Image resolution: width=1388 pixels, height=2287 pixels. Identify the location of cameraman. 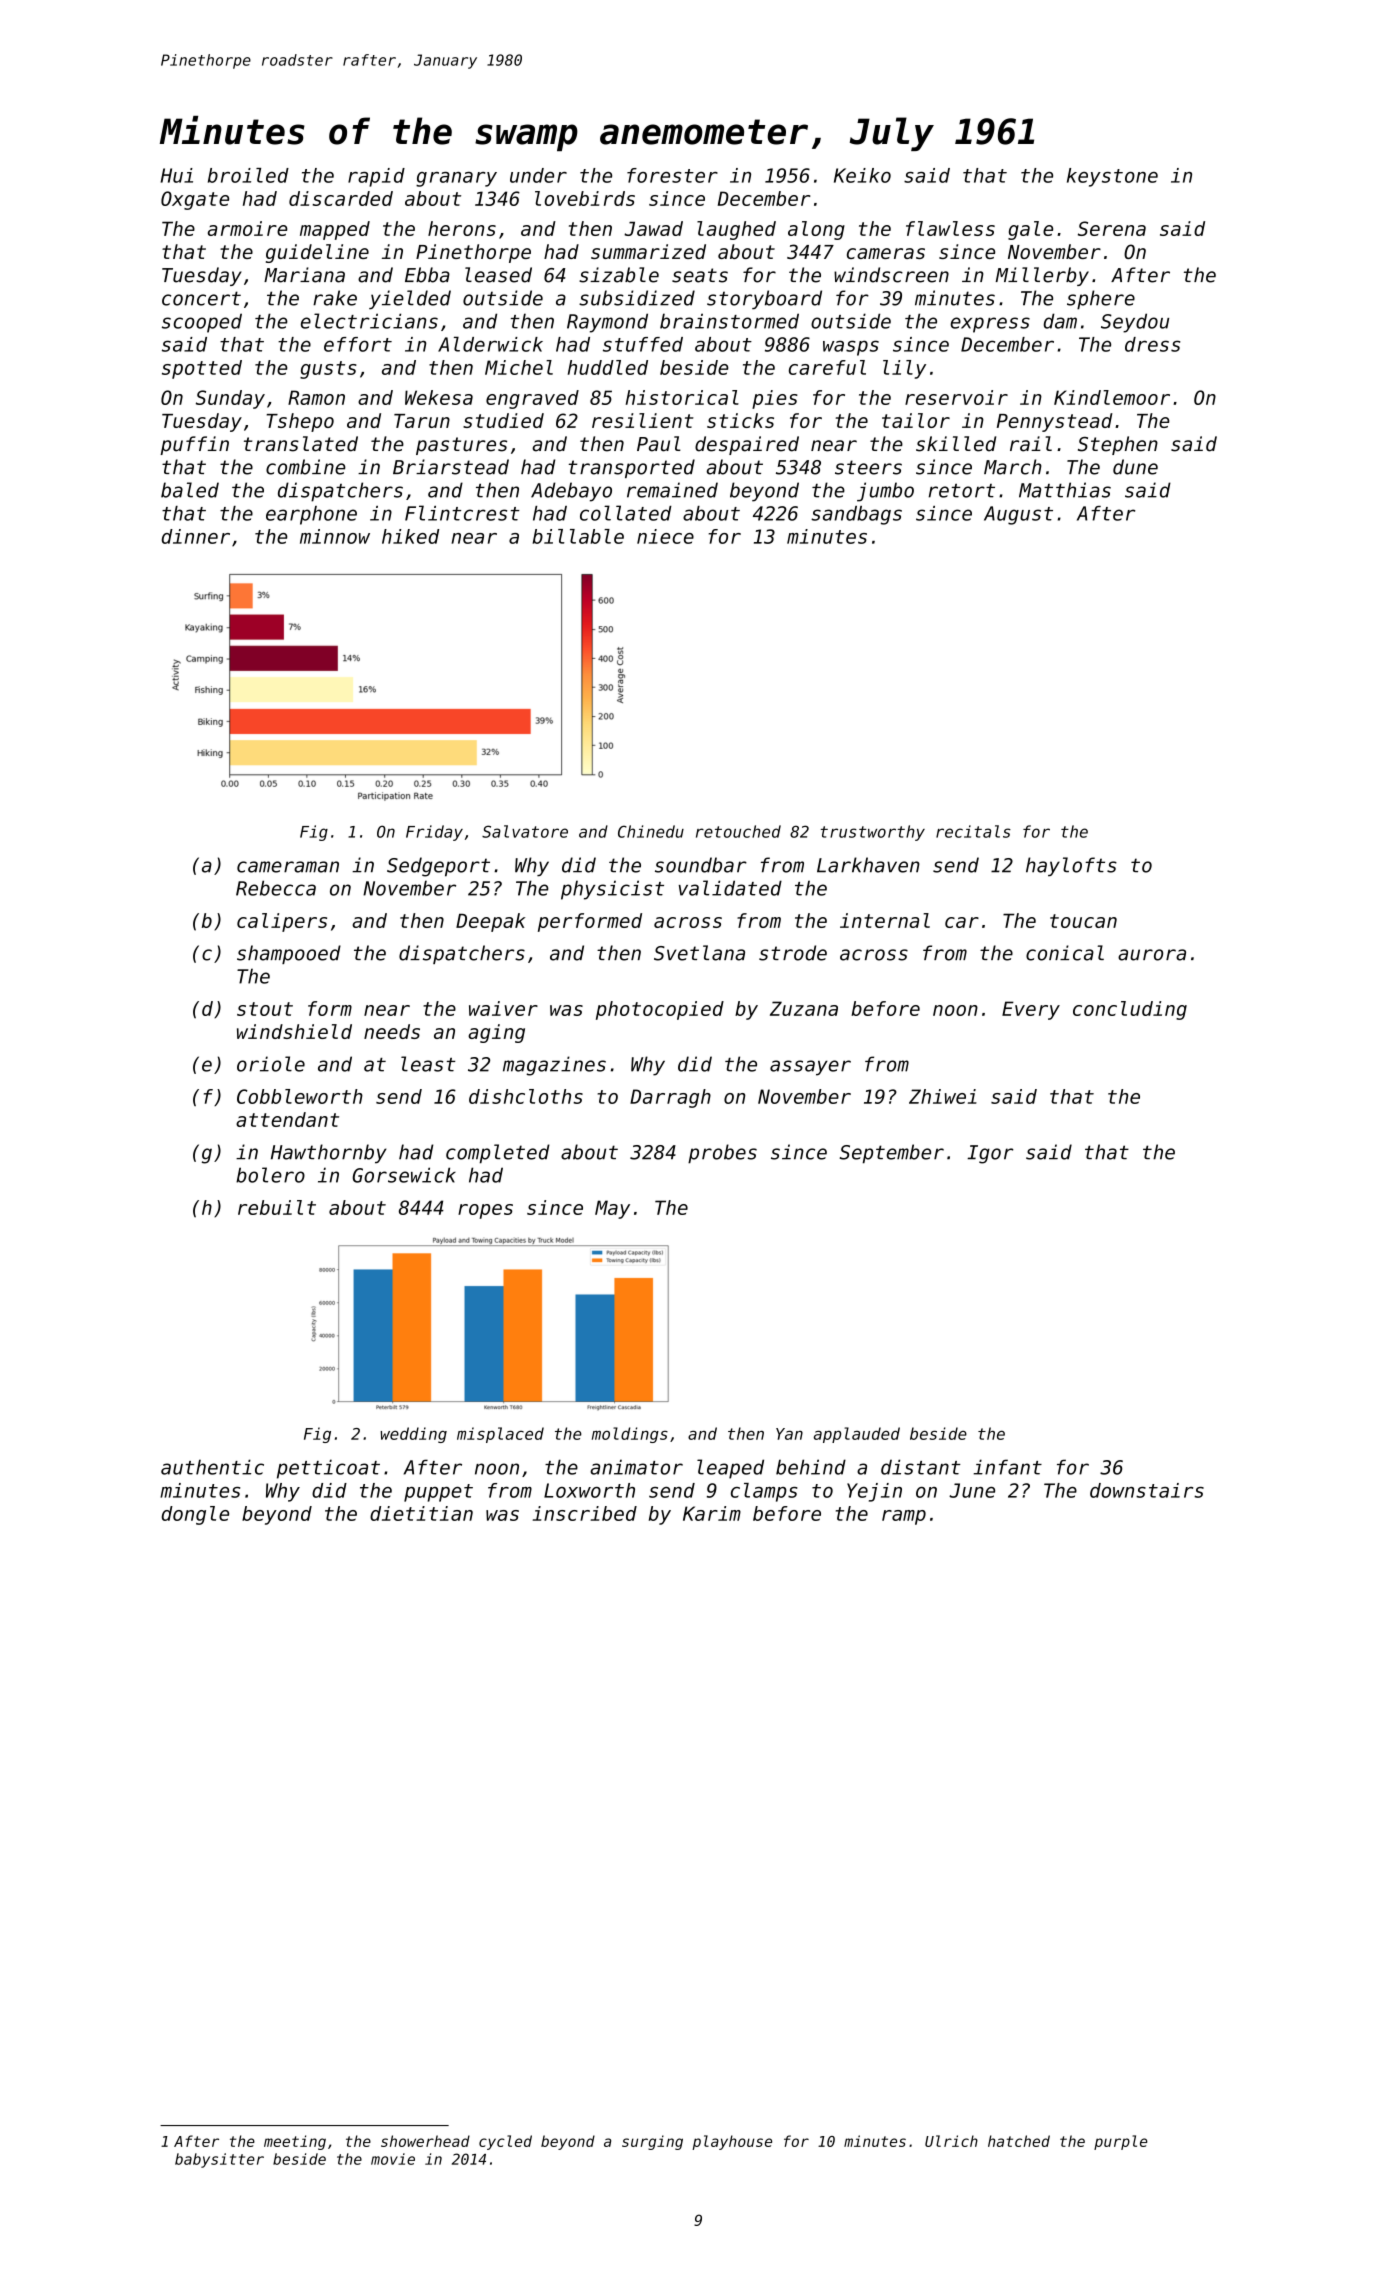
(288, 867).
